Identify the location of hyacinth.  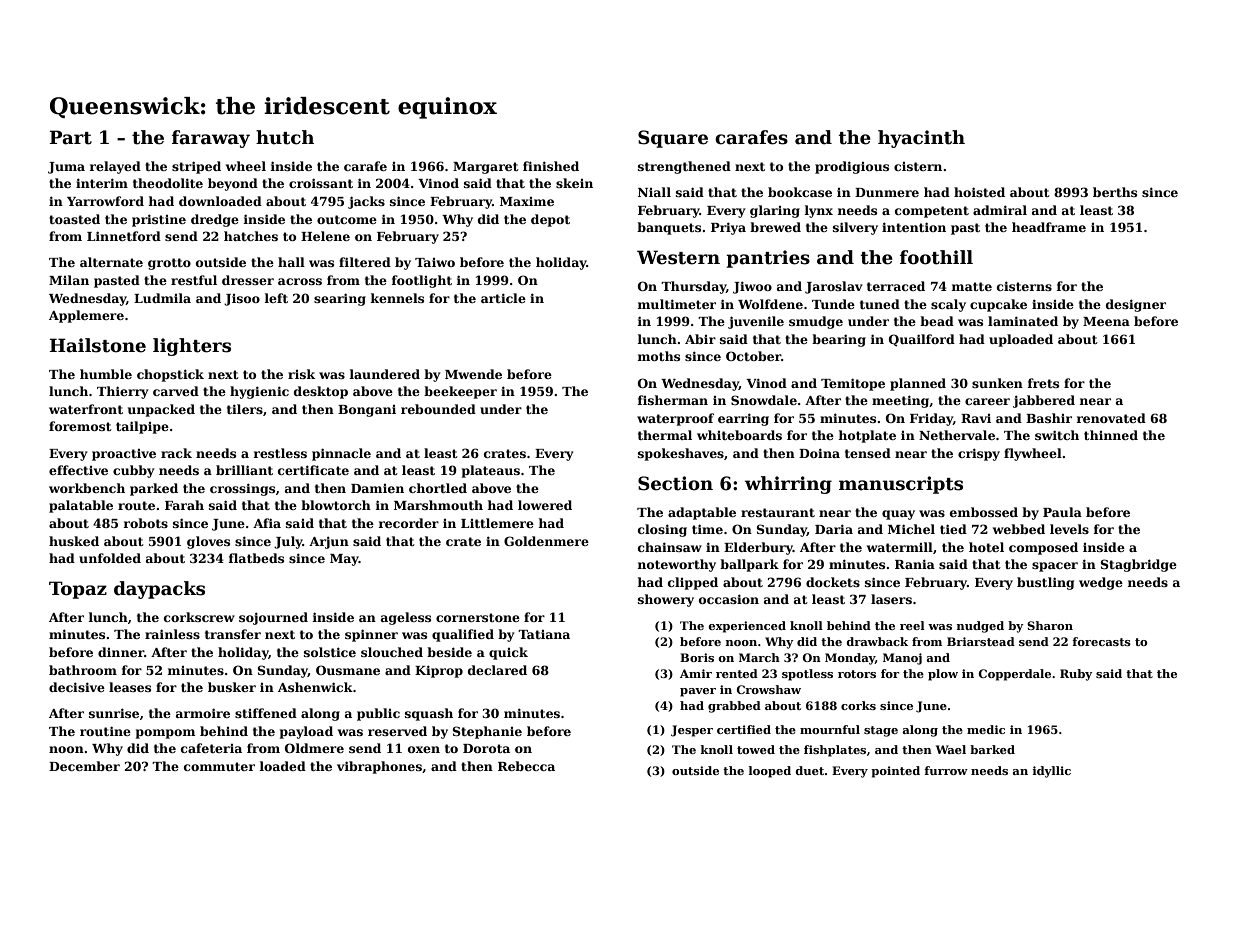
(921, 139).
